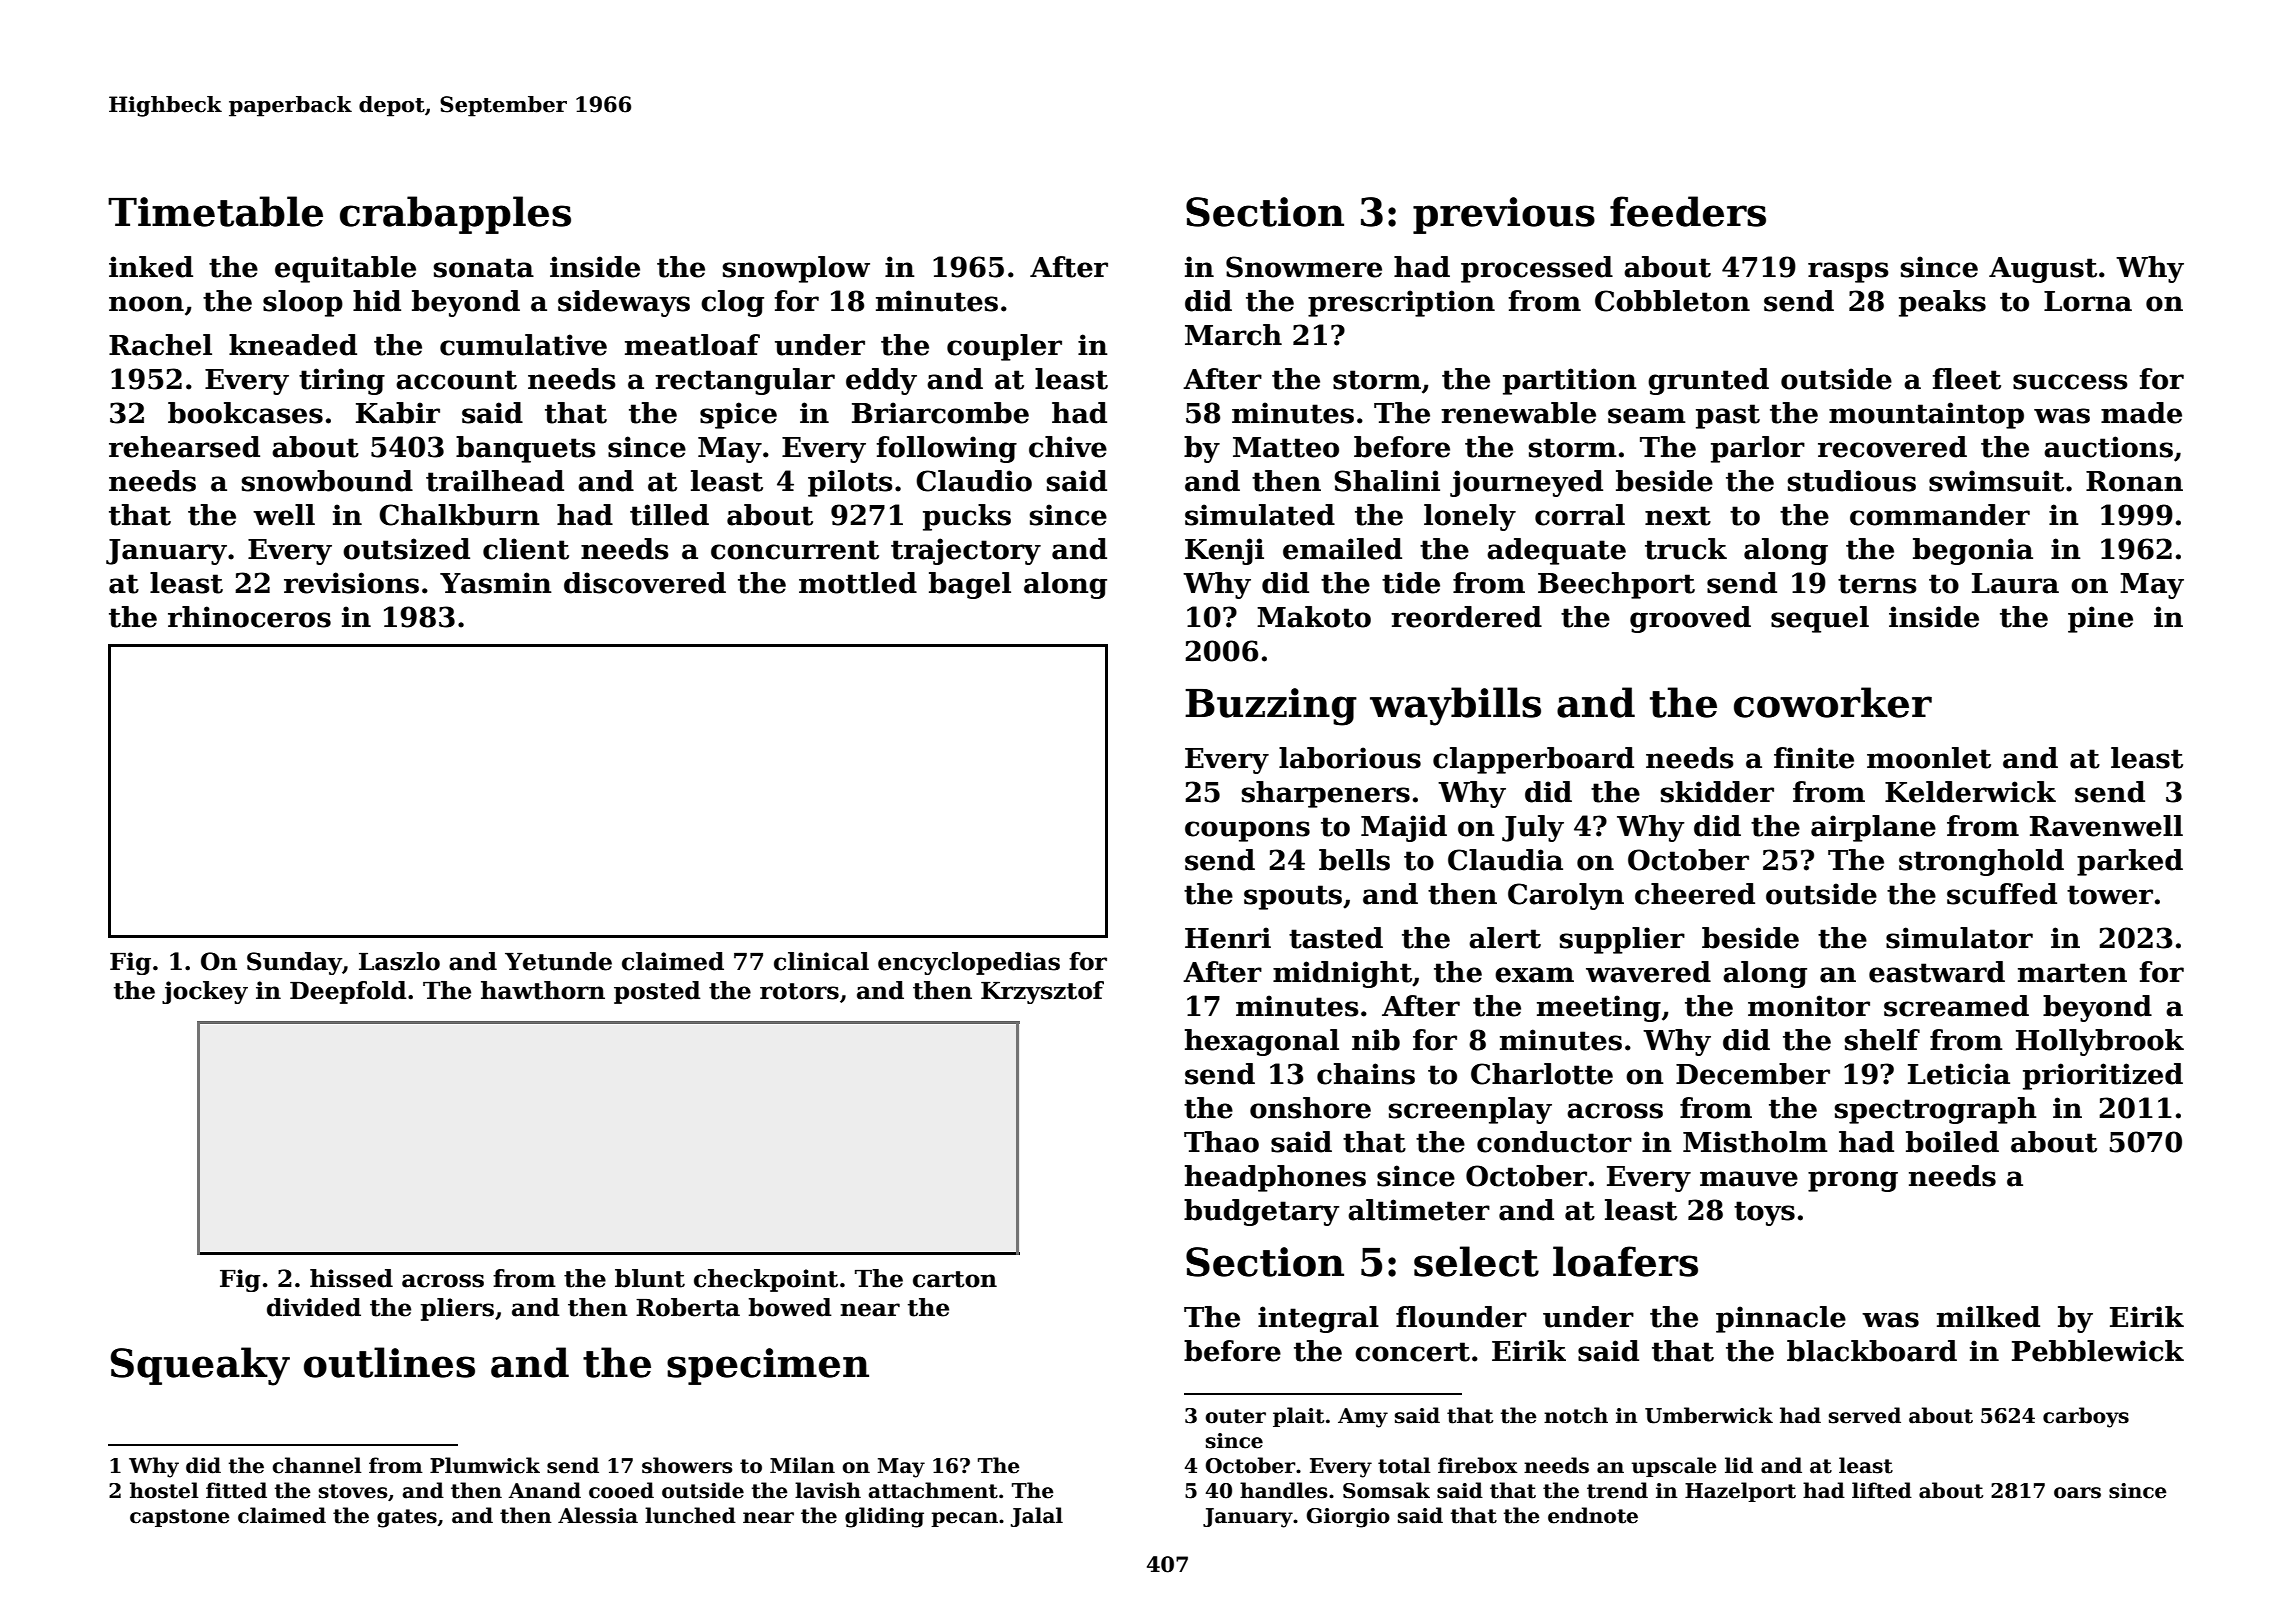 This screenshot has height=1620, width=2292. What do you see at coordinates (2100, 1042) in the screenshot?
I see `Hollybrook` at bounding box center [2100, 1042].
